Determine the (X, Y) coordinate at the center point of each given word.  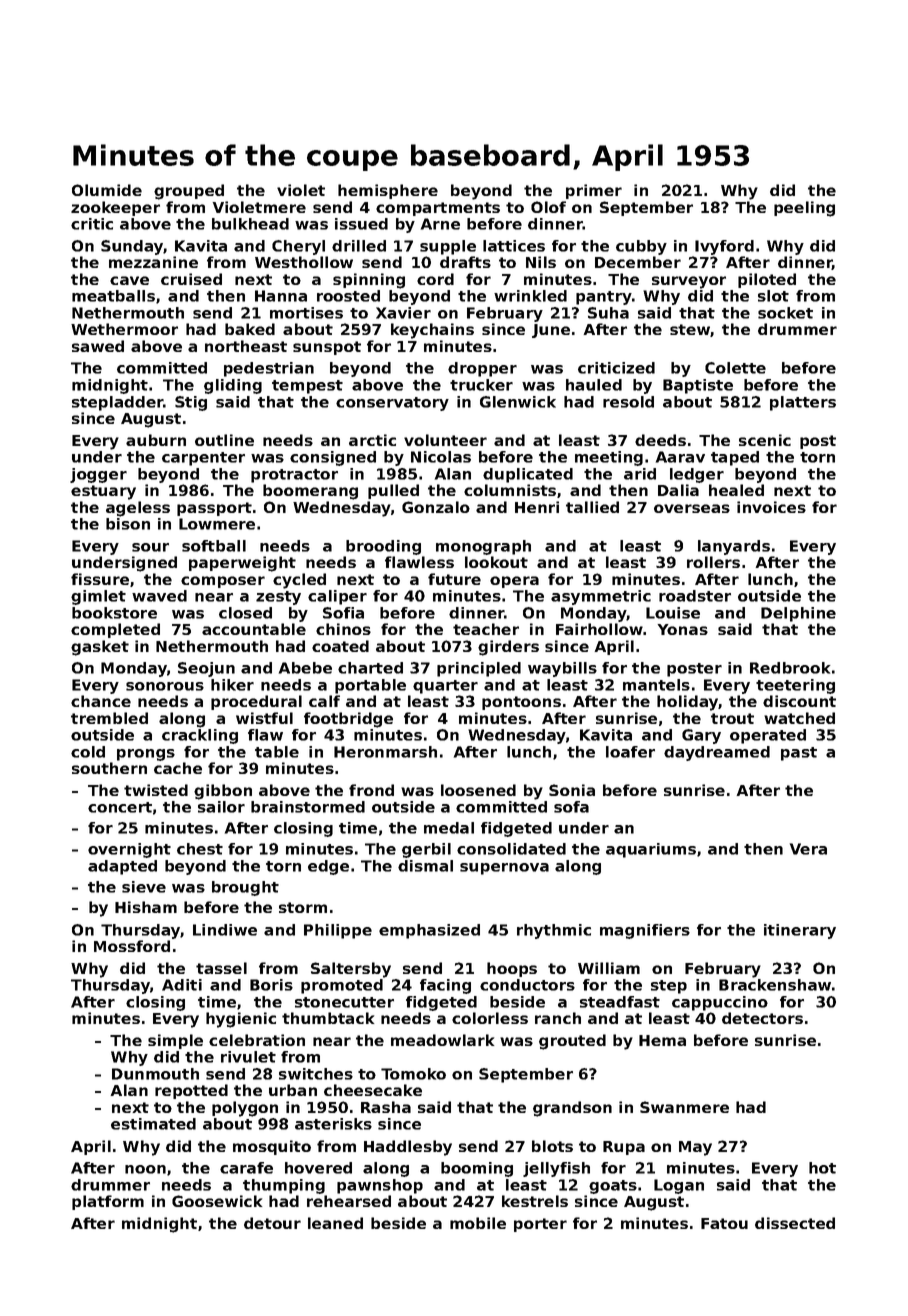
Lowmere (217, 524)
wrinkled (530, 296)
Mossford (132, 946)
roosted (348, 296)
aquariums (651, 850)
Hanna (281, 296)
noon (145, 1169)
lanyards (734, 547)
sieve (144, 887)
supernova (504, 869)
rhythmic (554, 931)
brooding (383, 547)
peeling (804, 209)
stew (690, 329)
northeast (246, 346)
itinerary (800, 931)
